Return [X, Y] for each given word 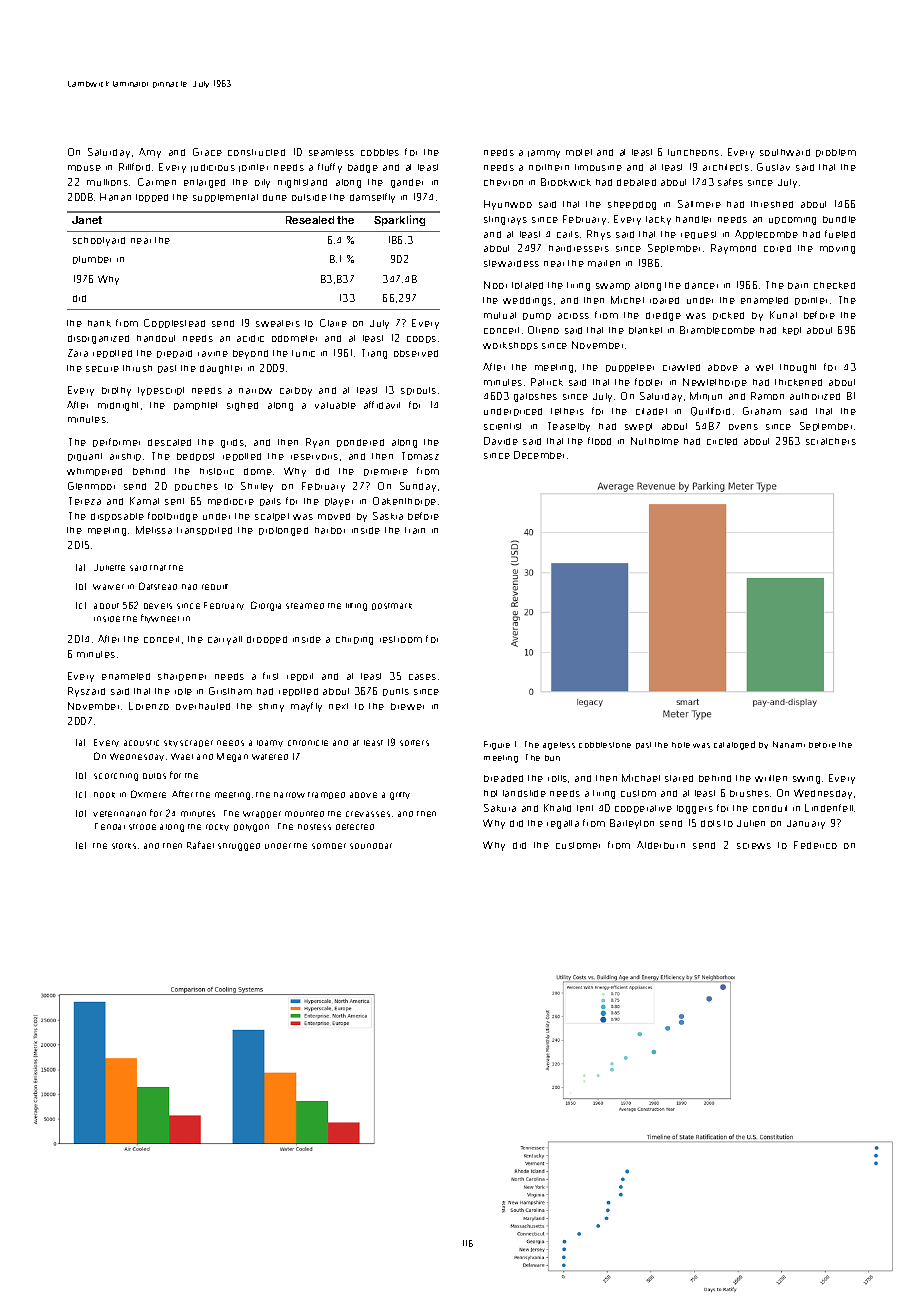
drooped [267, 640]
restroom [401, 639]
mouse [84, 168]
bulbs [154, 776]
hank [99, 323]
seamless [331, 152]
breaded [503, 778]
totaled [527, 285]
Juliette [109, 567]
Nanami [789, 744]
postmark [392, 606]
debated [636, 182]
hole [681, 745]
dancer [701, 285]
